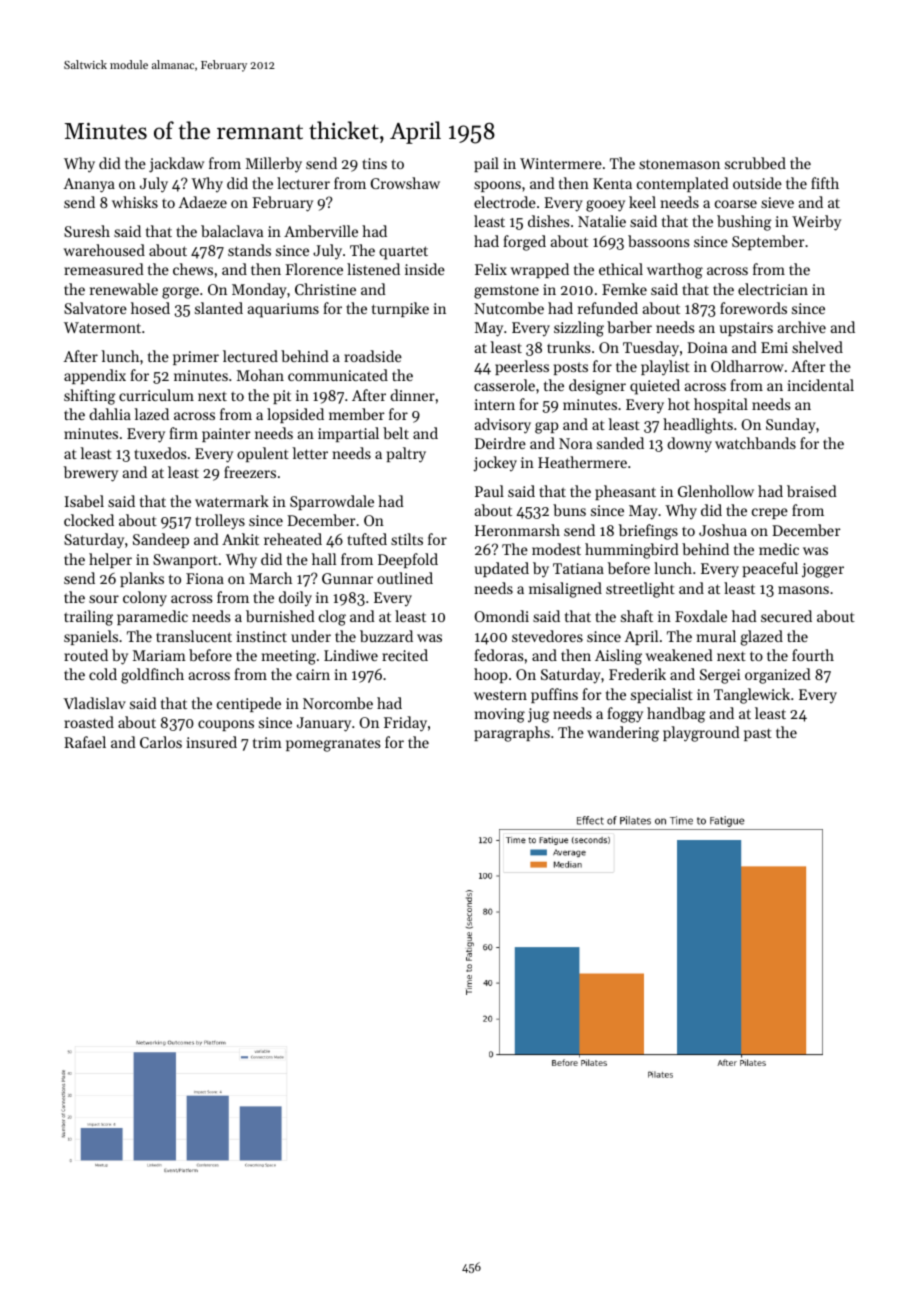 The image size is (924, 1314). What do you see at coordinates (313, 674) in the screenshot?
I see `cairn` at bounding box center [313, 674].
